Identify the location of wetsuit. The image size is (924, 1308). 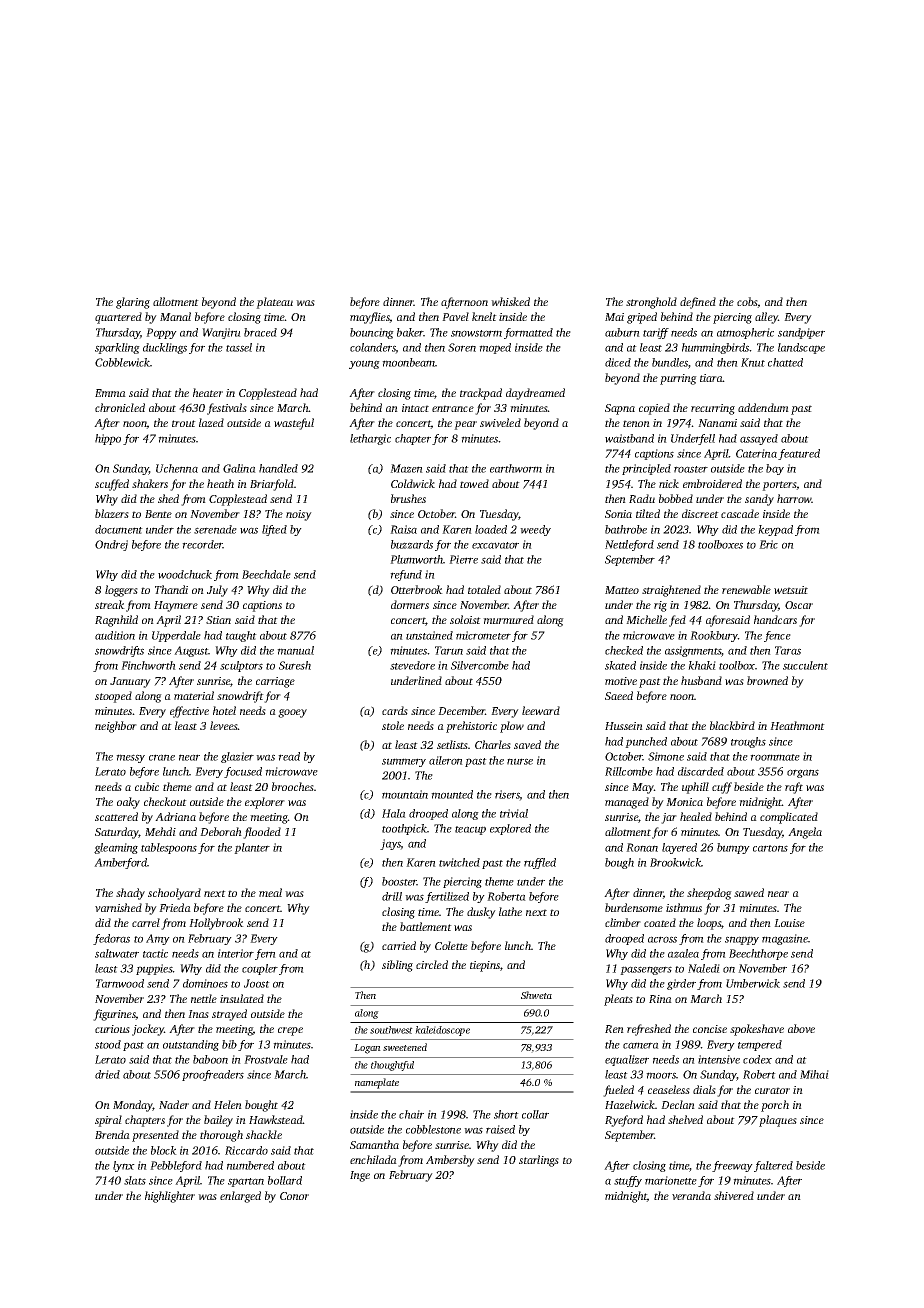
(791, 590).
